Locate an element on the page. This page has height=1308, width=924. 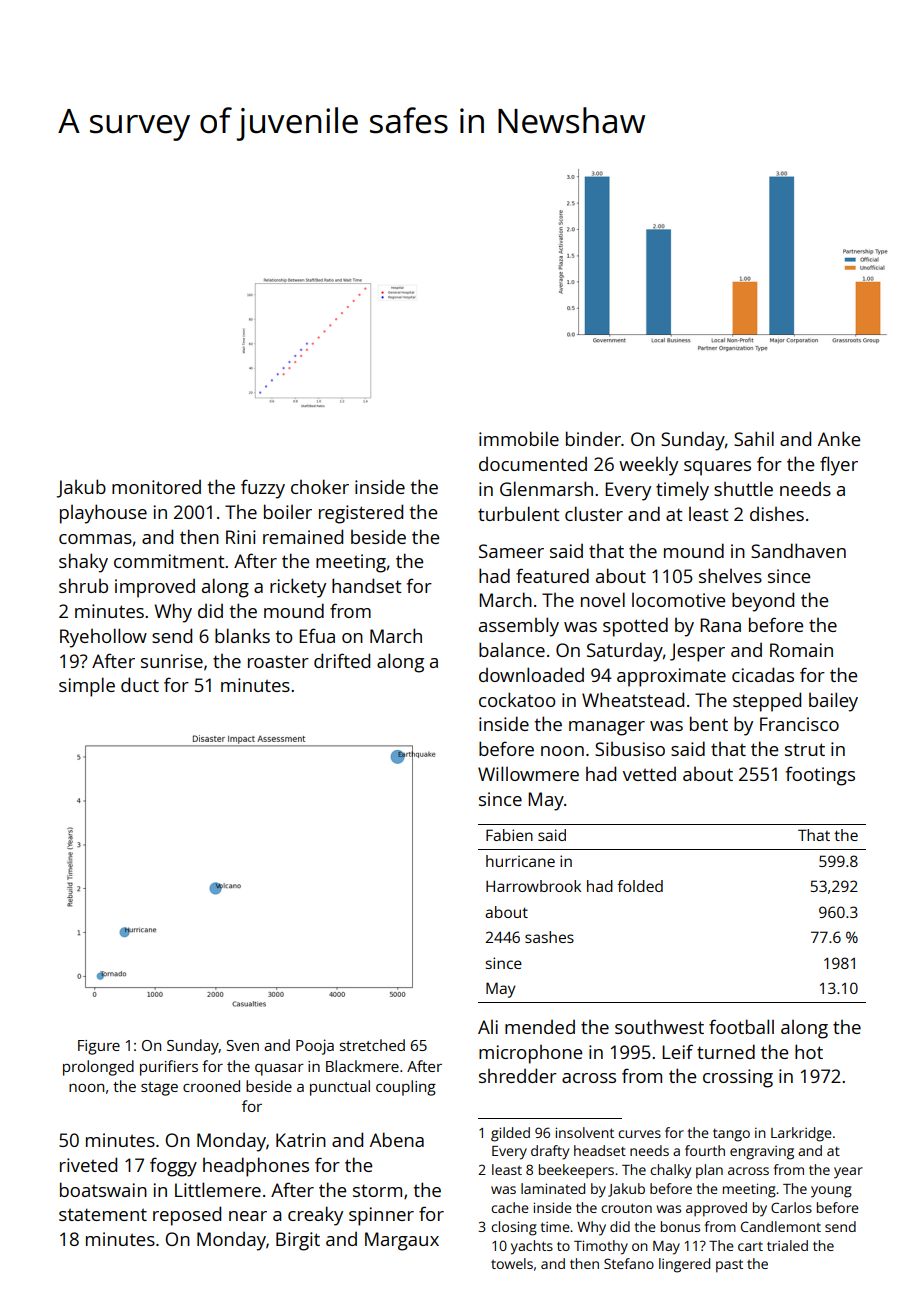
flyer is located at coordinates (839, 466).
